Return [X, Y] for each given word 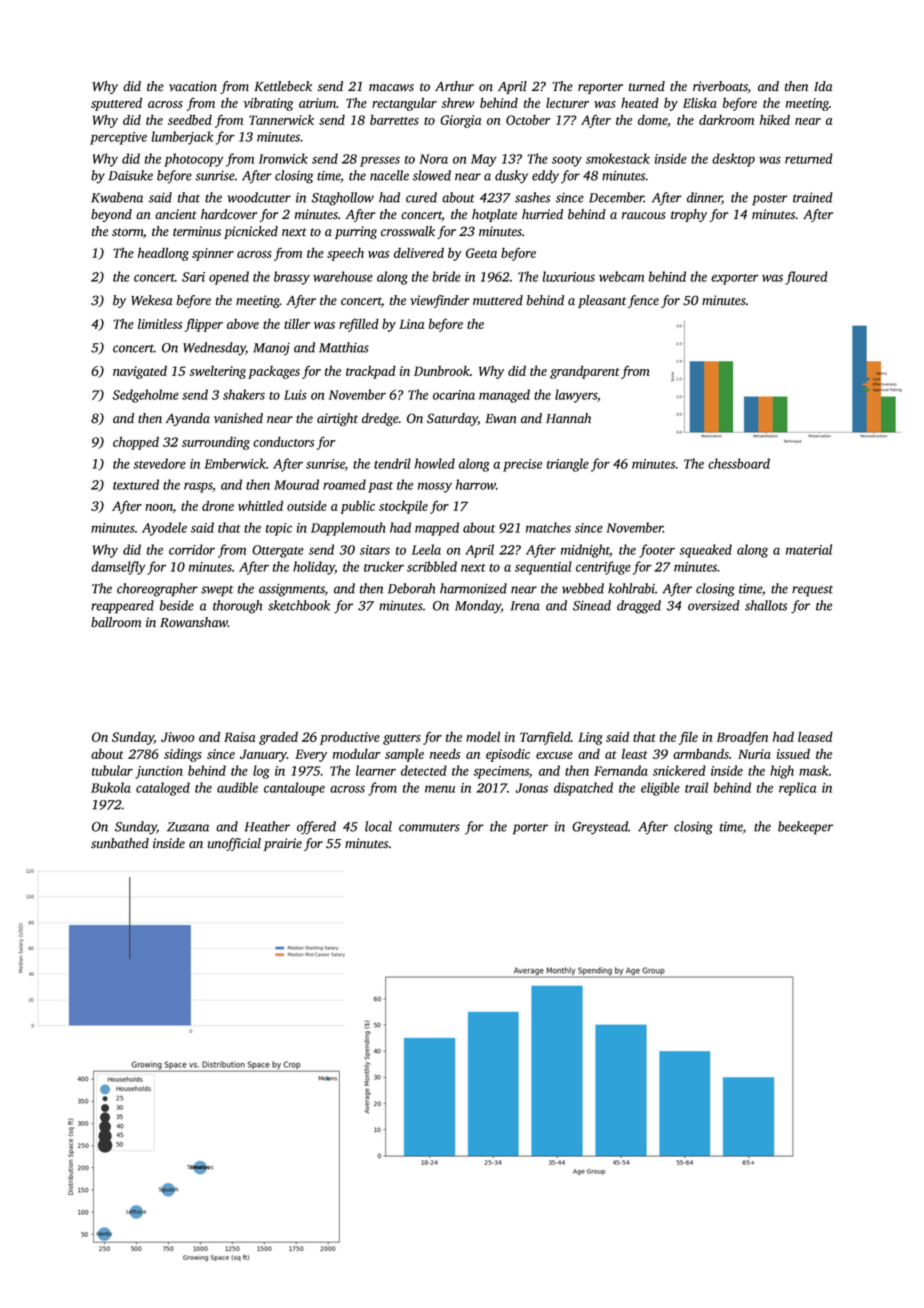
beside [177, 605]
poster [770, 200]
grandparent [585, 372]
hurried [542, 214]
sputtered [116, 104]
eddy [545, 177]
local [378, 826]
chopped [136, 443]
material [809, 549]
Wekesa [152, 300]
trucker [384, 566]
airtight [337, 419]
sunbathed [120, 843]
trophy [689, 215]
